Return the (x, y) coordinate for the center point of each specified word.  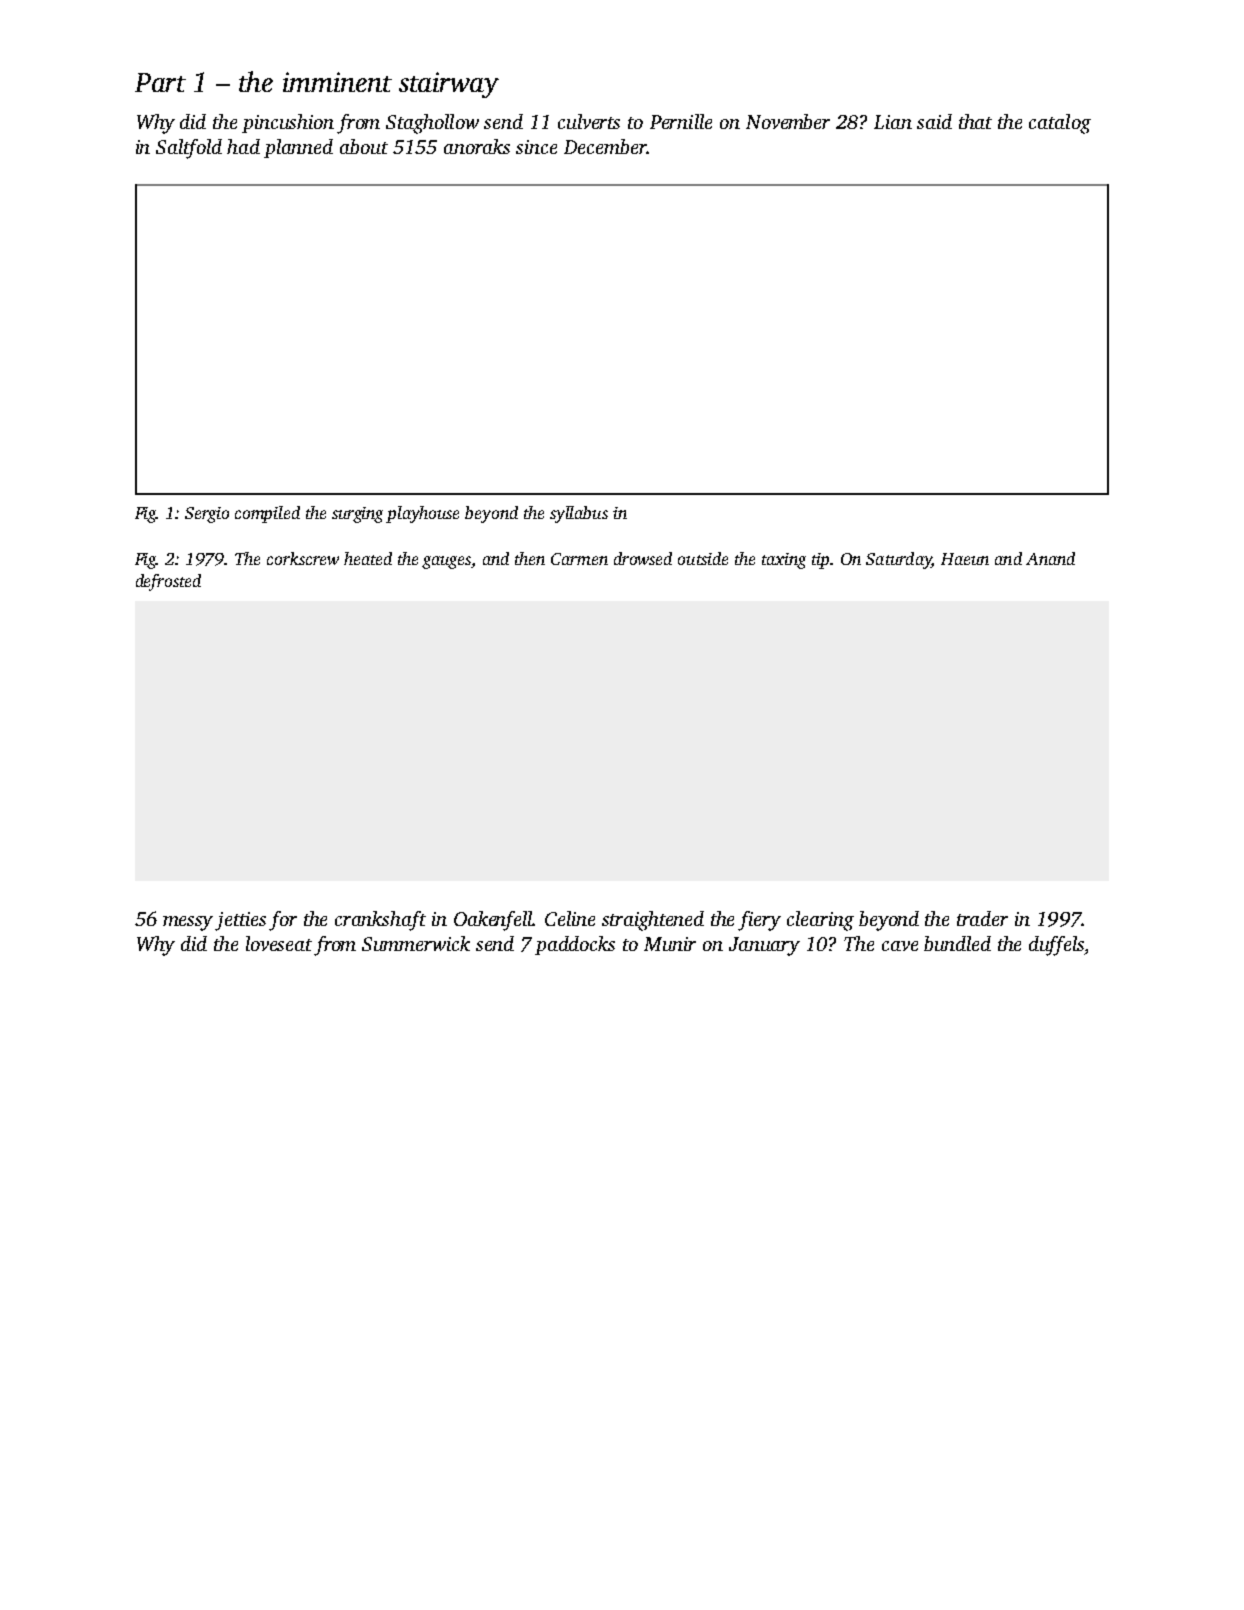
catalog (1060, 124)
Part (160, 82)
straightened (653, 921)
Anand (1050, 558)
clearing (820, 921)
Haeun (965, 559)
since (536, 147)
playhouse (422, 514)
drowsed (643, 558)
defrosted (168, 582)
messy (188, 923)
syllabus (579, 514)
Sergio (207, 515)
